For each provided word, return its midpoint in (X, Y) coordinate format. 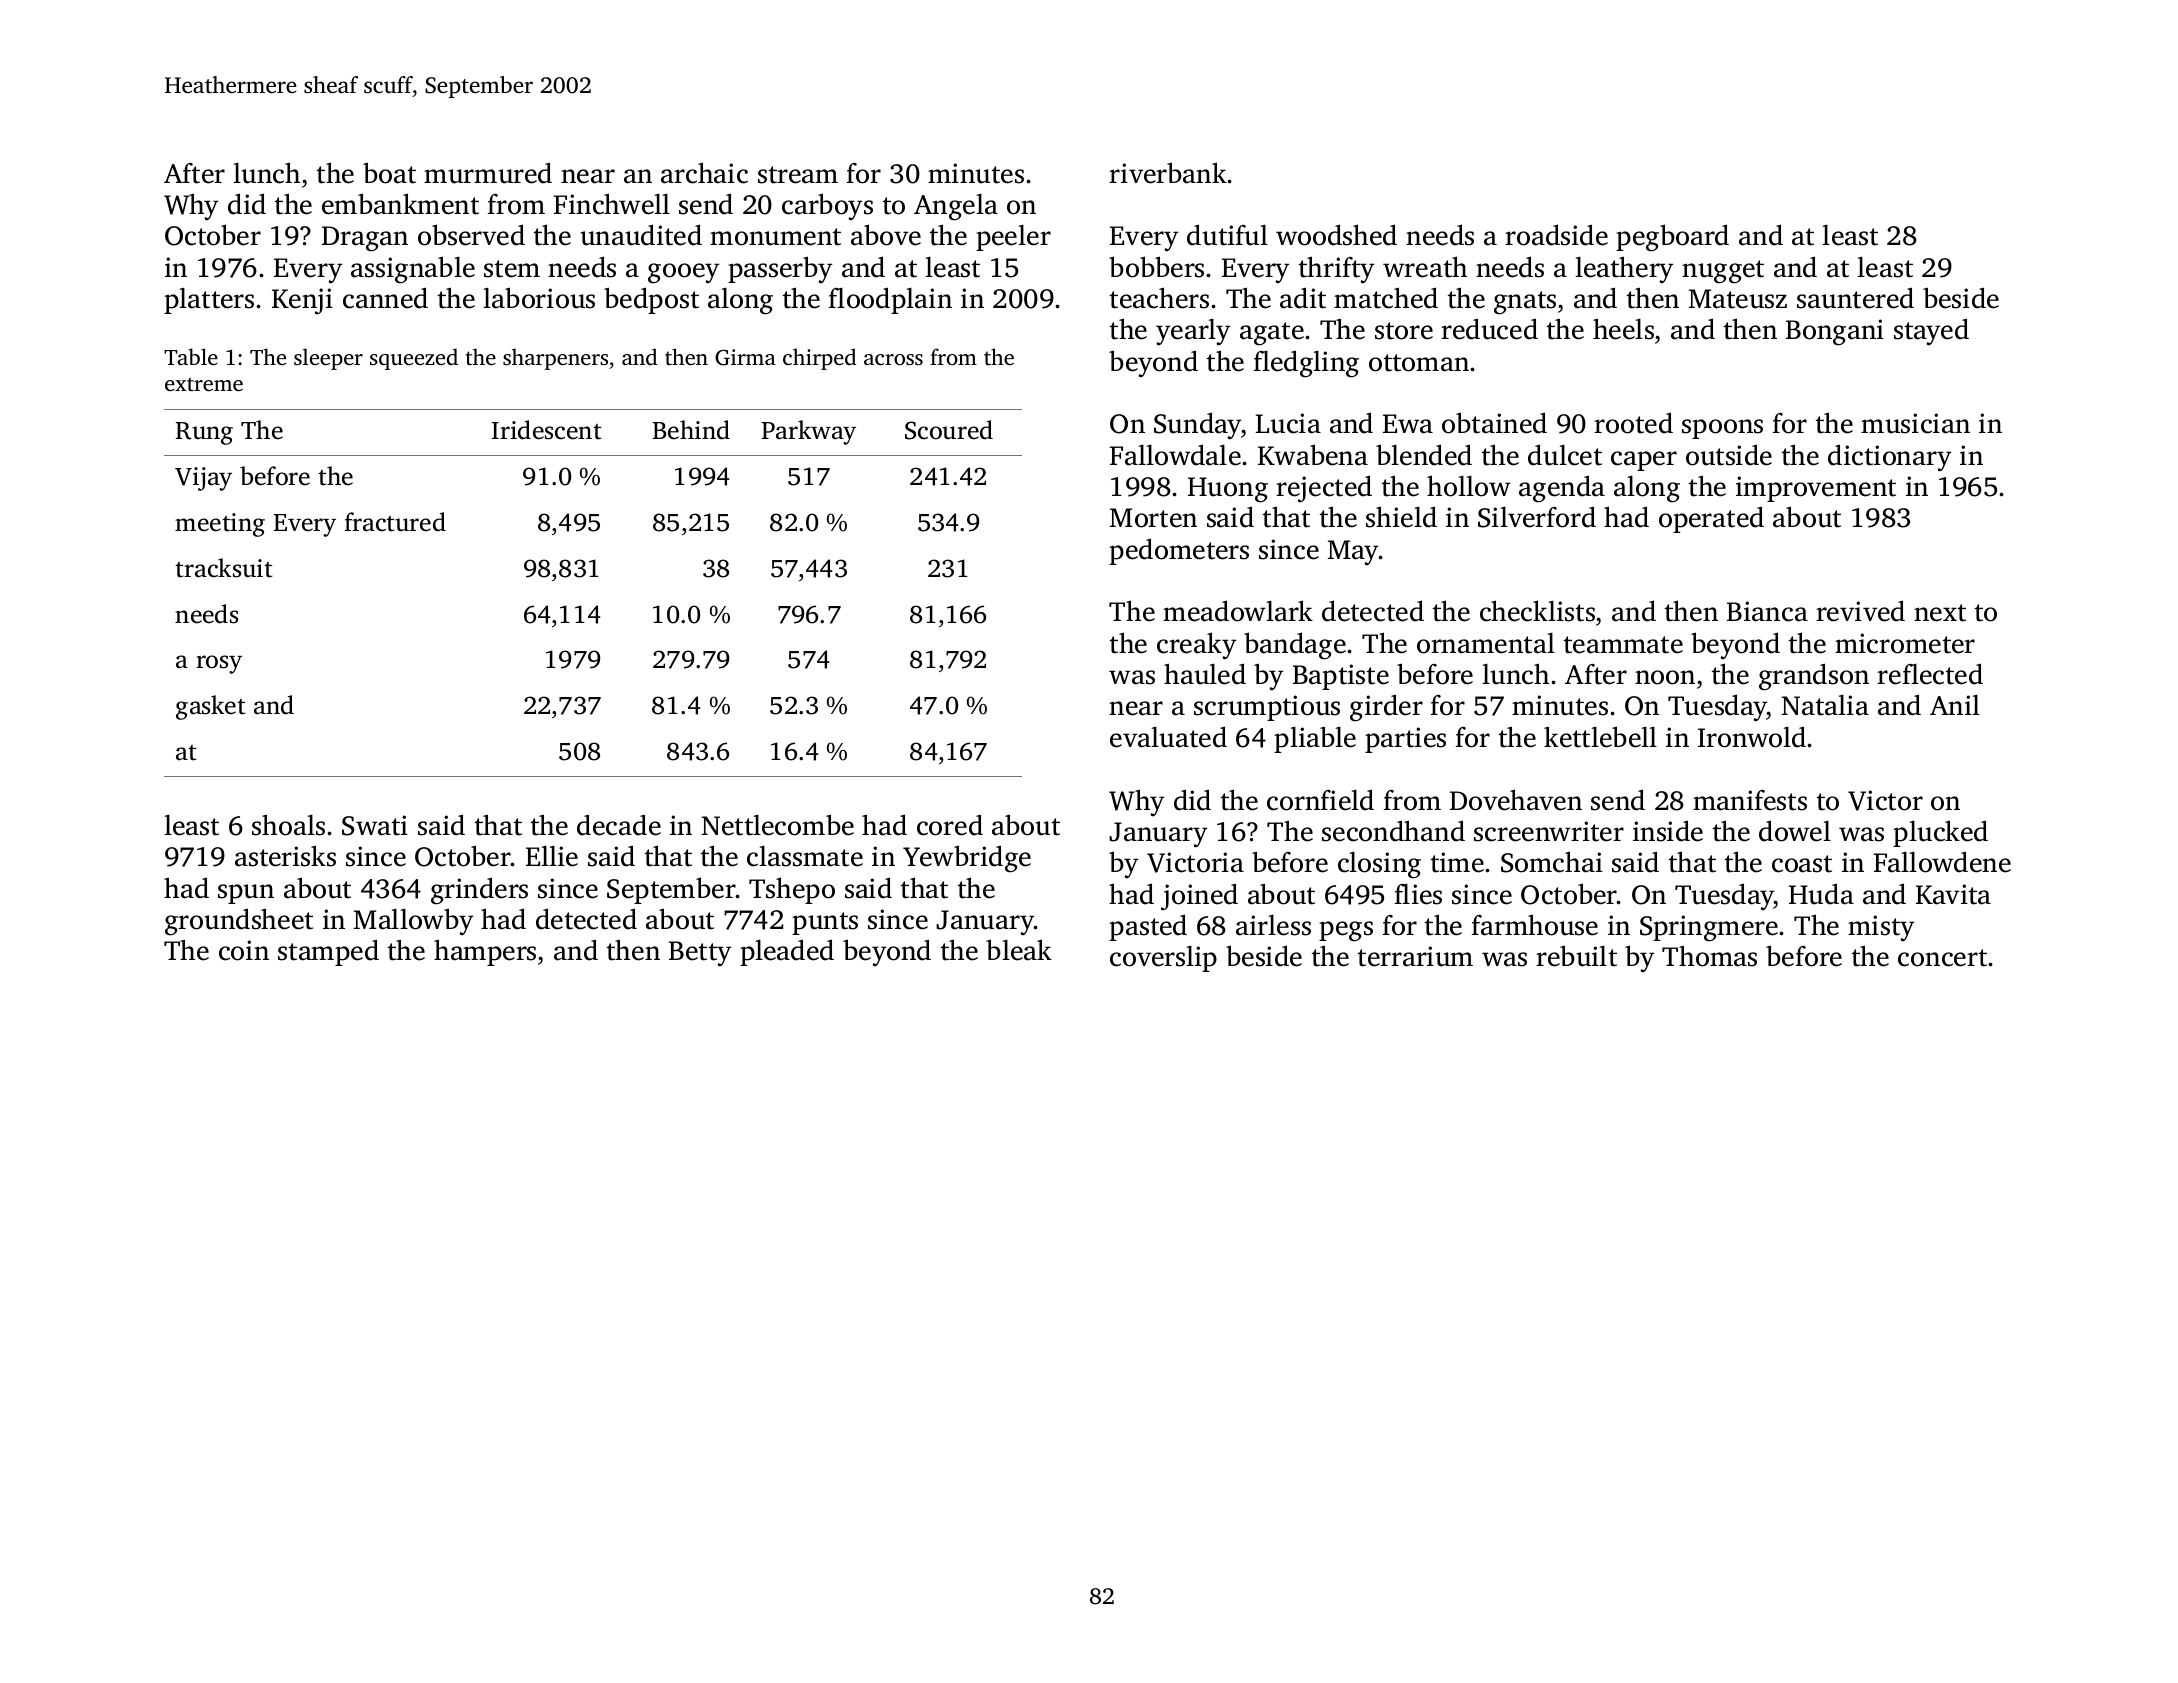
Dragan (365, 239)
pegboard (1672, 238)
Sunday (1198, 426)
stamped (328, 952)
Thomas (1709, 956)
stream (798, 175)
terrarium (1415, 956)
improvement (1816, 489)
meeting (220, 525)
